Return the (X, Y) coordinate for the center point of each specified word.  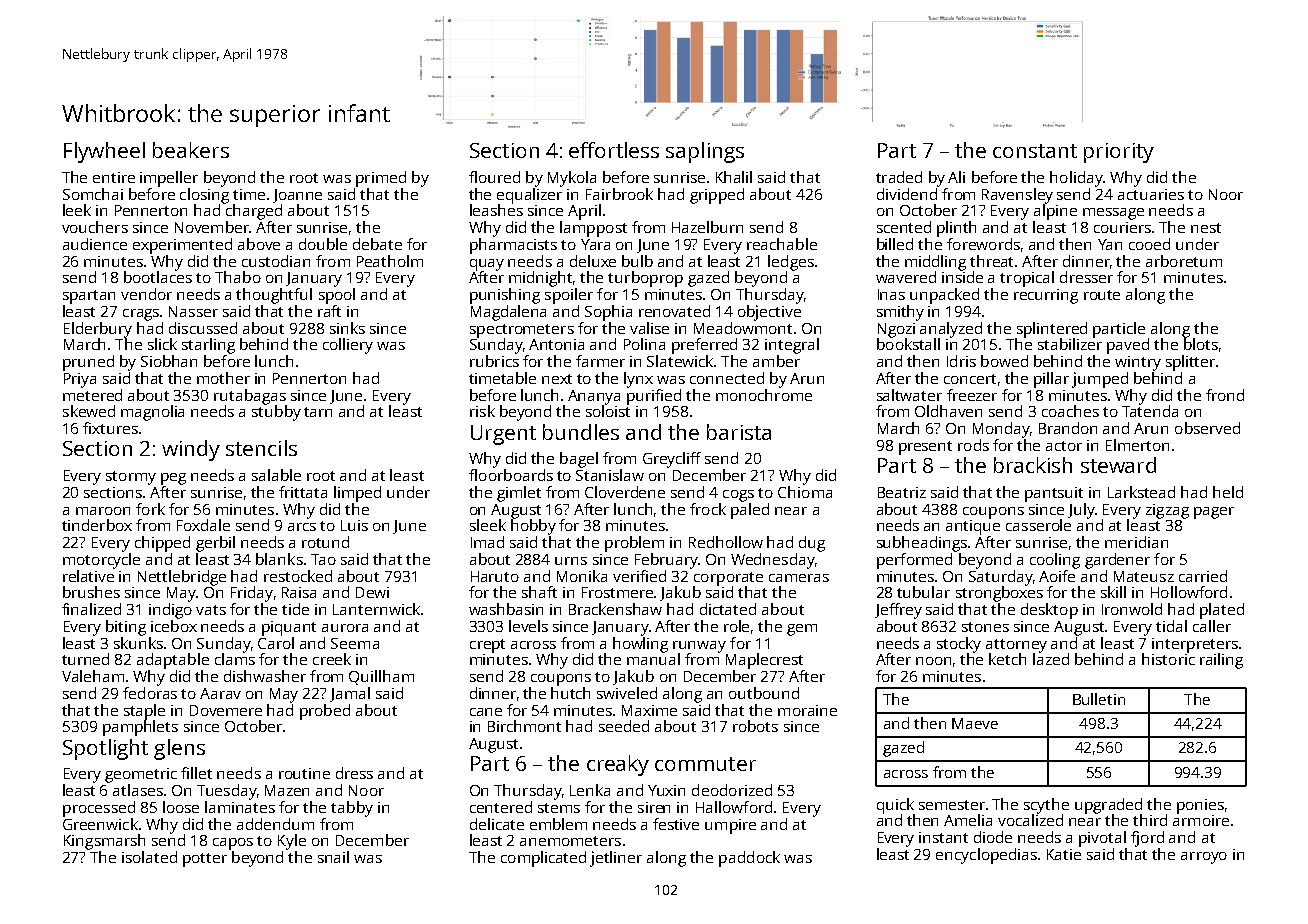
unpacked (944, 296)
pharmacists (513, 246)
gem (802, 630)
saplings (705, 152)
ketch (1007, 659)
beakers (191, 150)
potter (205, 860)
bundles (581, 432)
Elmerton (1137, 445)
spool (337, 296)
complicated (543, 859)
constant (1035, 151)
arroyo (1204, 858)
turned (85, 659)
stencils (261, 448)
